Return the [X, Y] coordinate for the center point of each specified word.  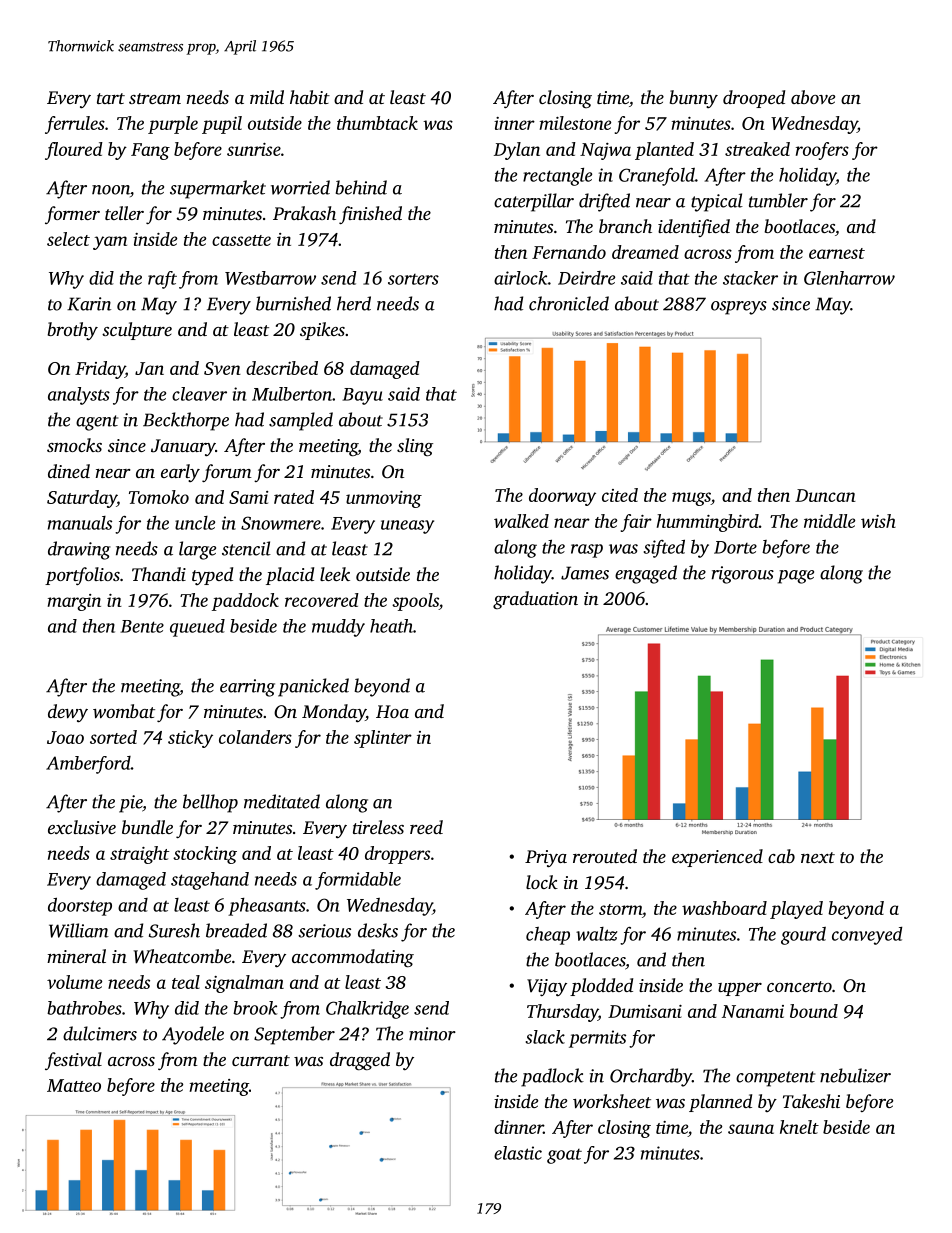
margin [74, 602]
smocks [74, 445]
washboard [724, 908]
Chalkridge [367, 1010]
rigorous [743, 575]
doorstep [80, 906]
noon [111, 190]
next [818, 857]
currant [261, 1060]
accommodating [353, 958]
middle [829, 521]
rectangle [557, 177]
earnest [837, 253]
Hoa [392, 711]
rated [294, 497]
